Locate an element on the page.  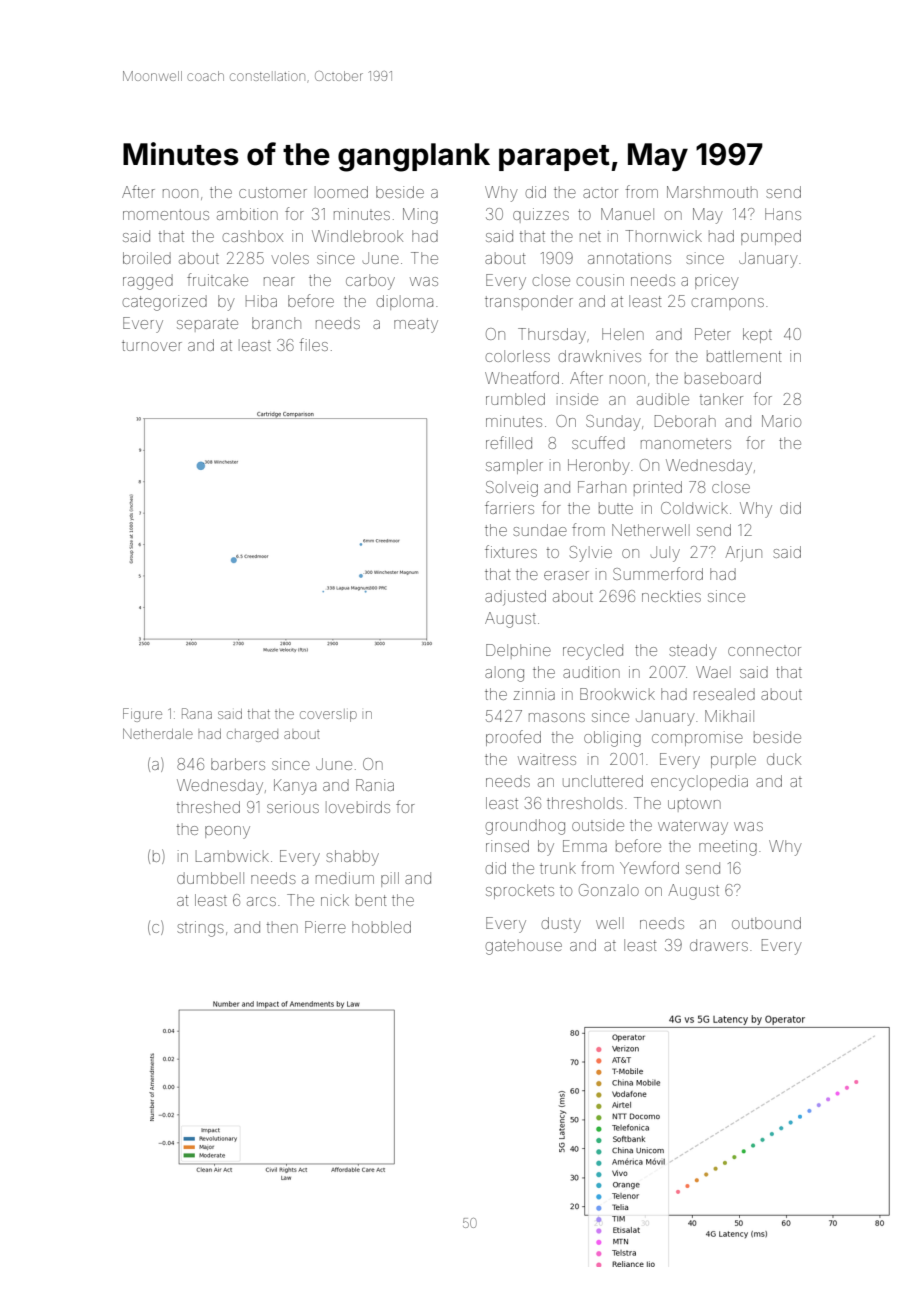
Windlebrook is located at coordinates (357, 236).
